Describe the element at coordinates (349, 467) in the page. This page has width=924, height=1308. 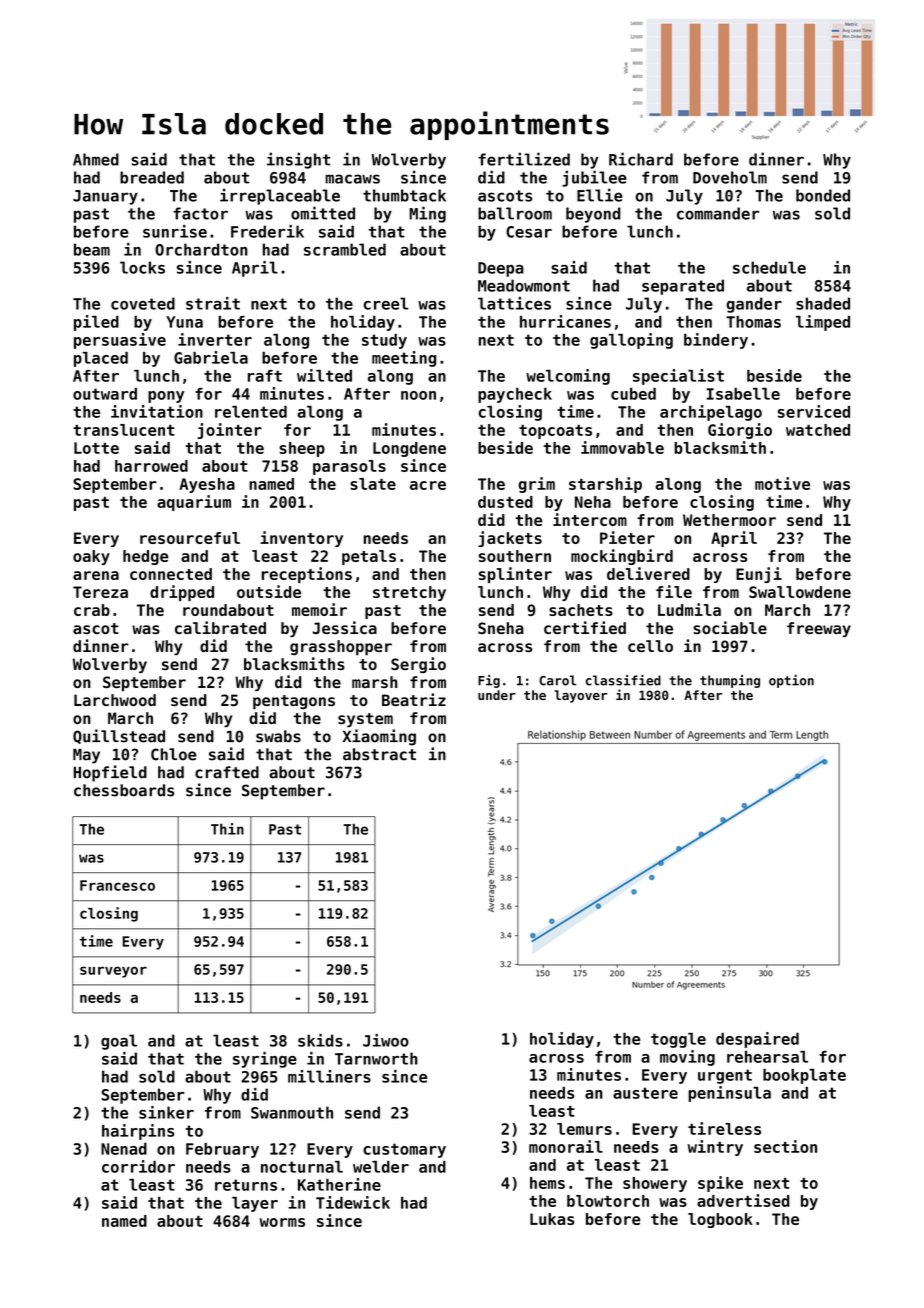
I see `parasols` at that location.
